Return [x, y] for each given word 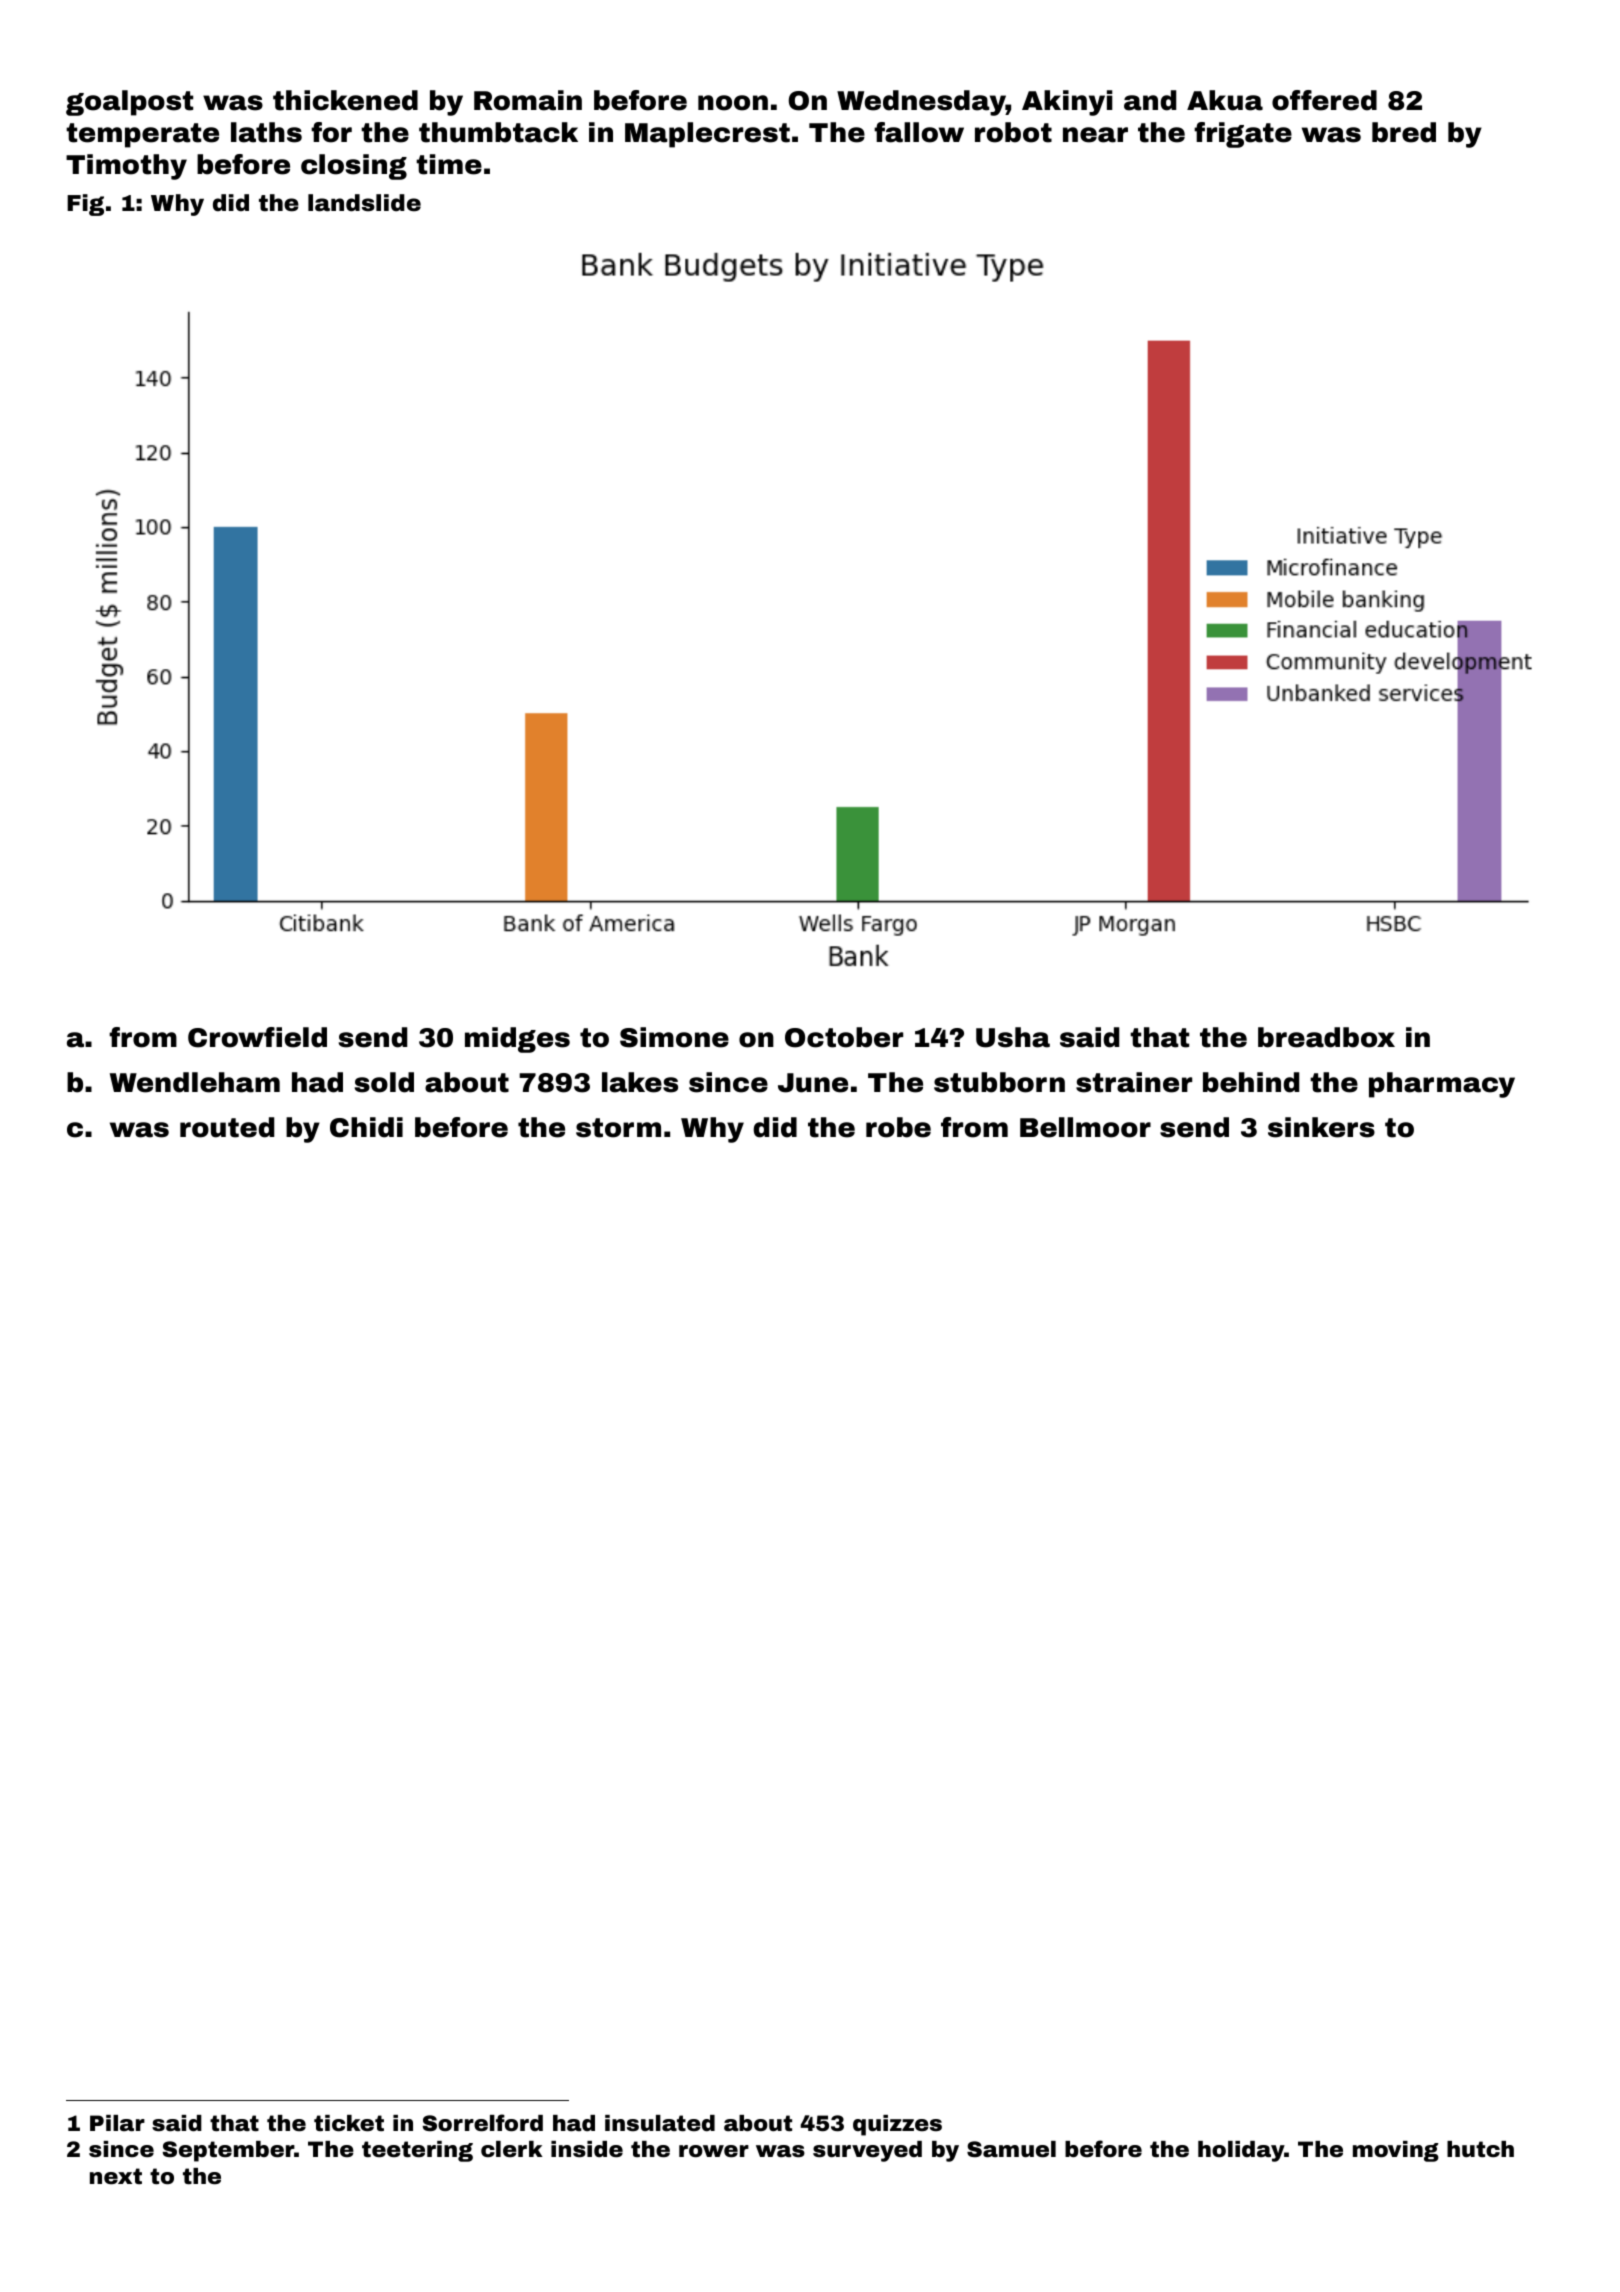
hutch [1480, 2149]
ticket [349, 2123]
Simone [674, 1037]
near [1095, 135]
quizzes [897, 2125]
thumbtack [498, 132]
